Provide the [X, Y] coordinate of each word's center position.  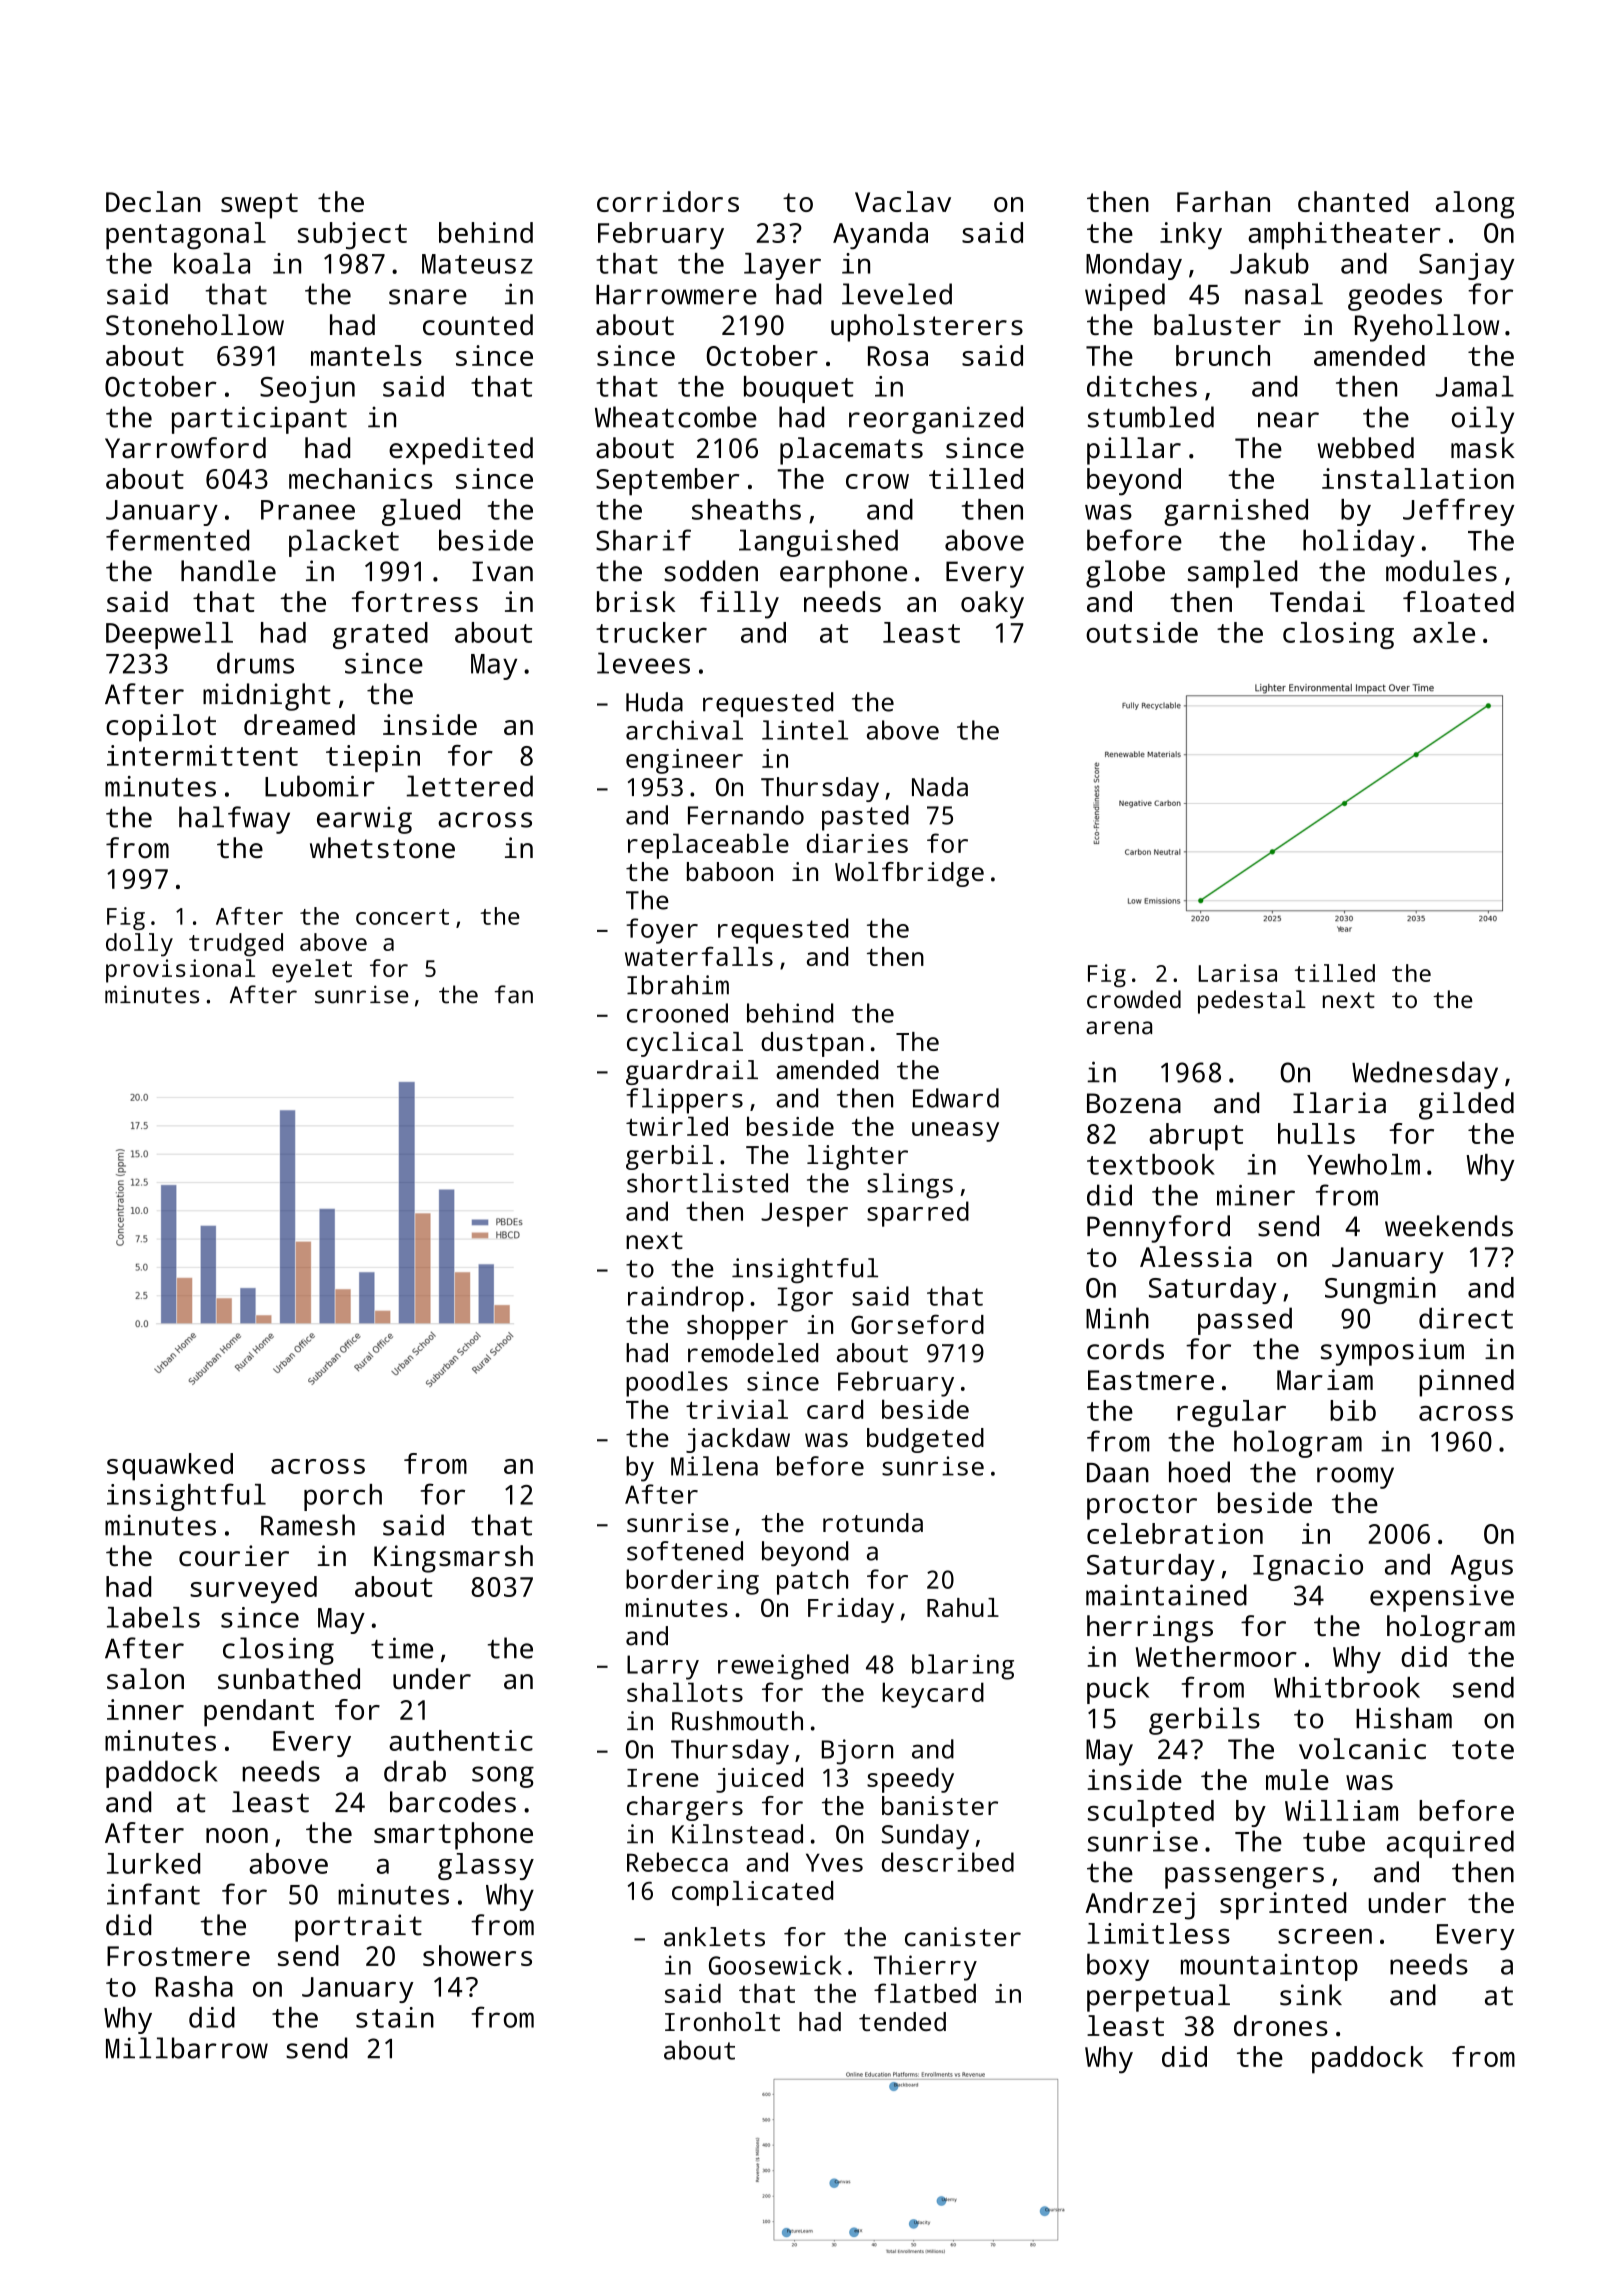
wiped [1125, 297]
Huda [654, 702]
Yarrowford [185, 448]
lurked [153, 1863]
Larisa [1238, 973]
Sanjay [1466, 266]
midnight [267, 697]
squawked [170, 1467]
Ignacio [1308, 1567]
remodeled [753, 1353]
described [948, 1862]
